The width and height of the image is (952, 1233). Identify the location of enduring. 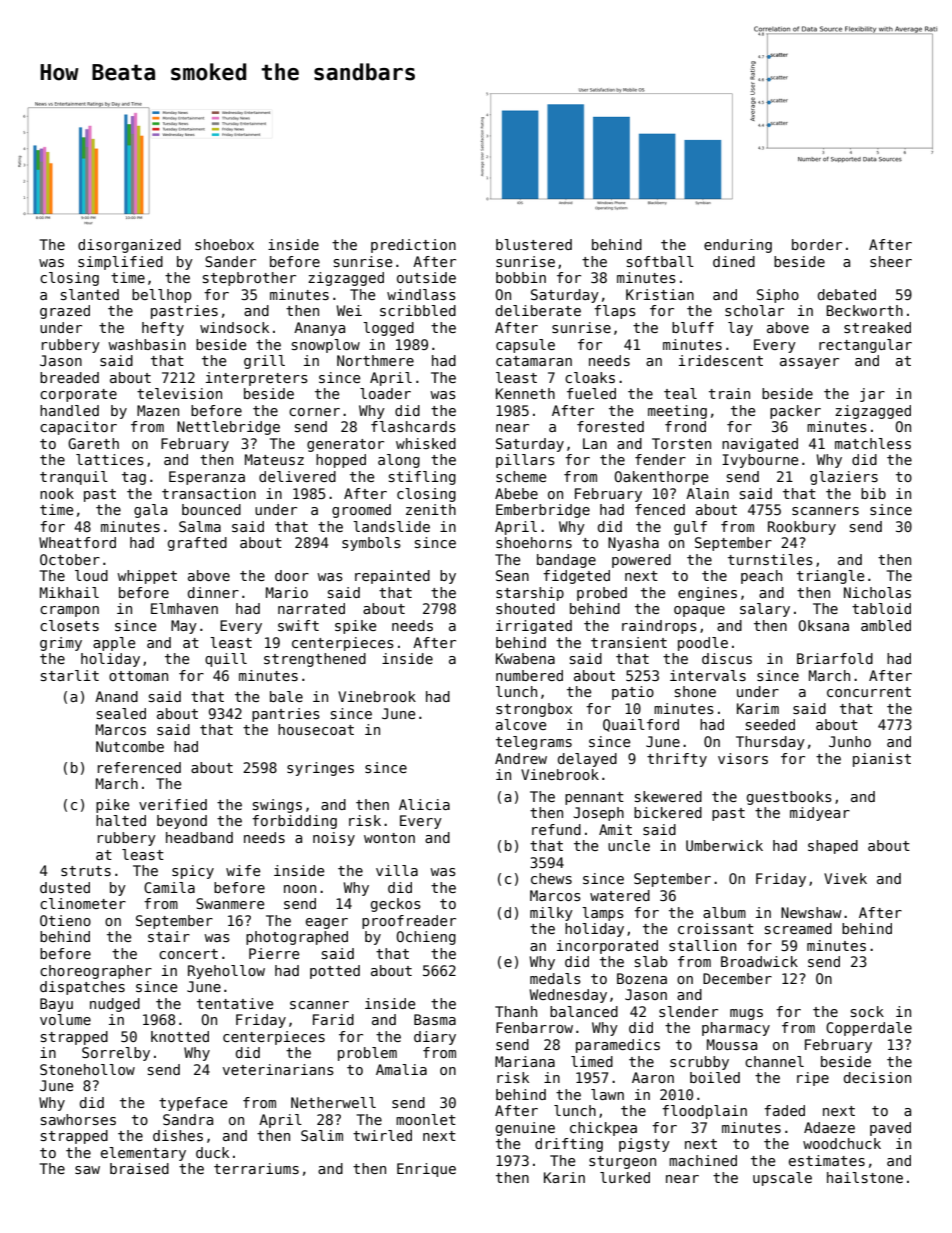
(738, 246).
